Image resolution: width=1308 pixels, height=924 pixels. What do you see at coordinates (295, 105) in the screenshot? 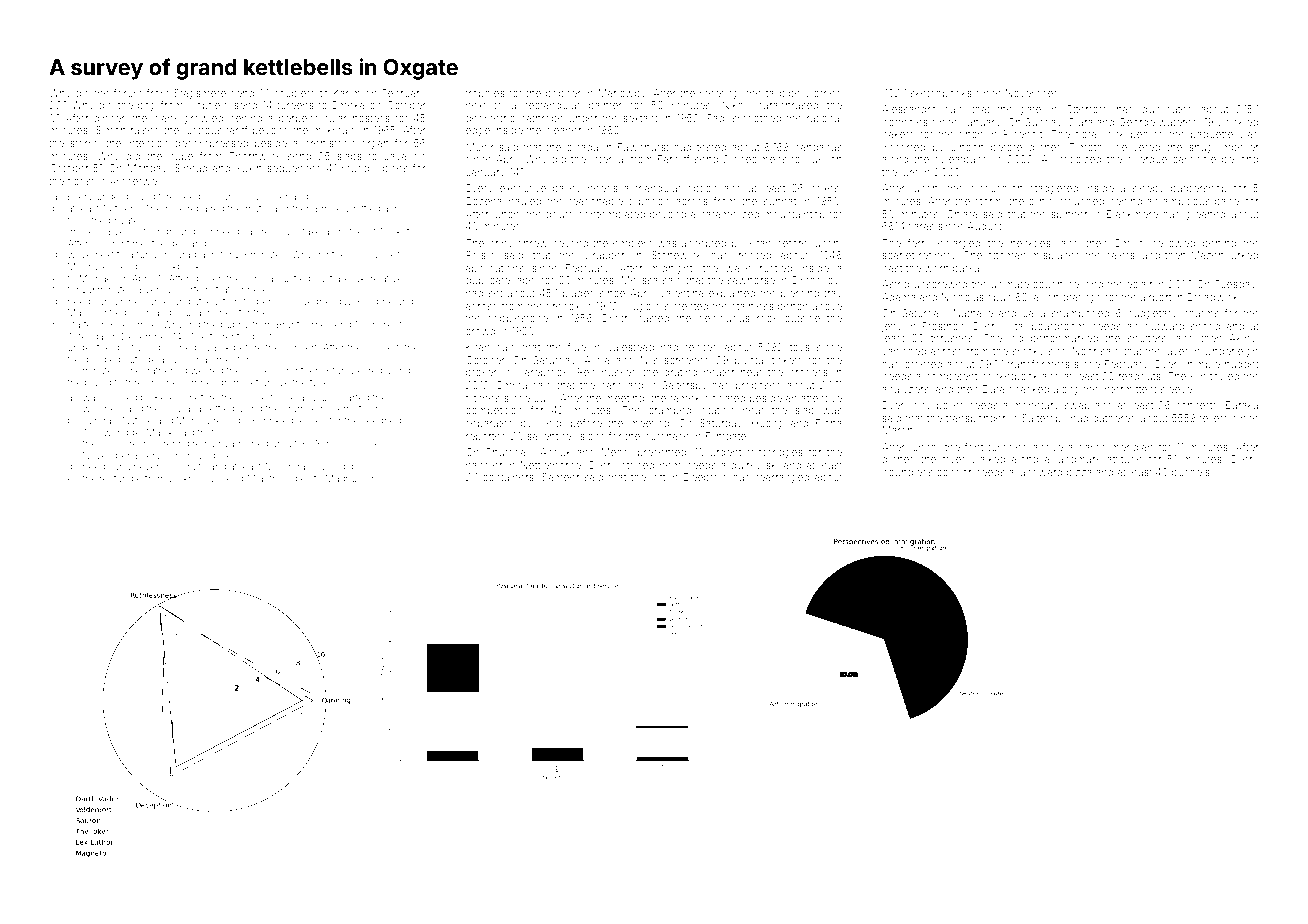
I see `tureens` at bounding box center [295, 105].
